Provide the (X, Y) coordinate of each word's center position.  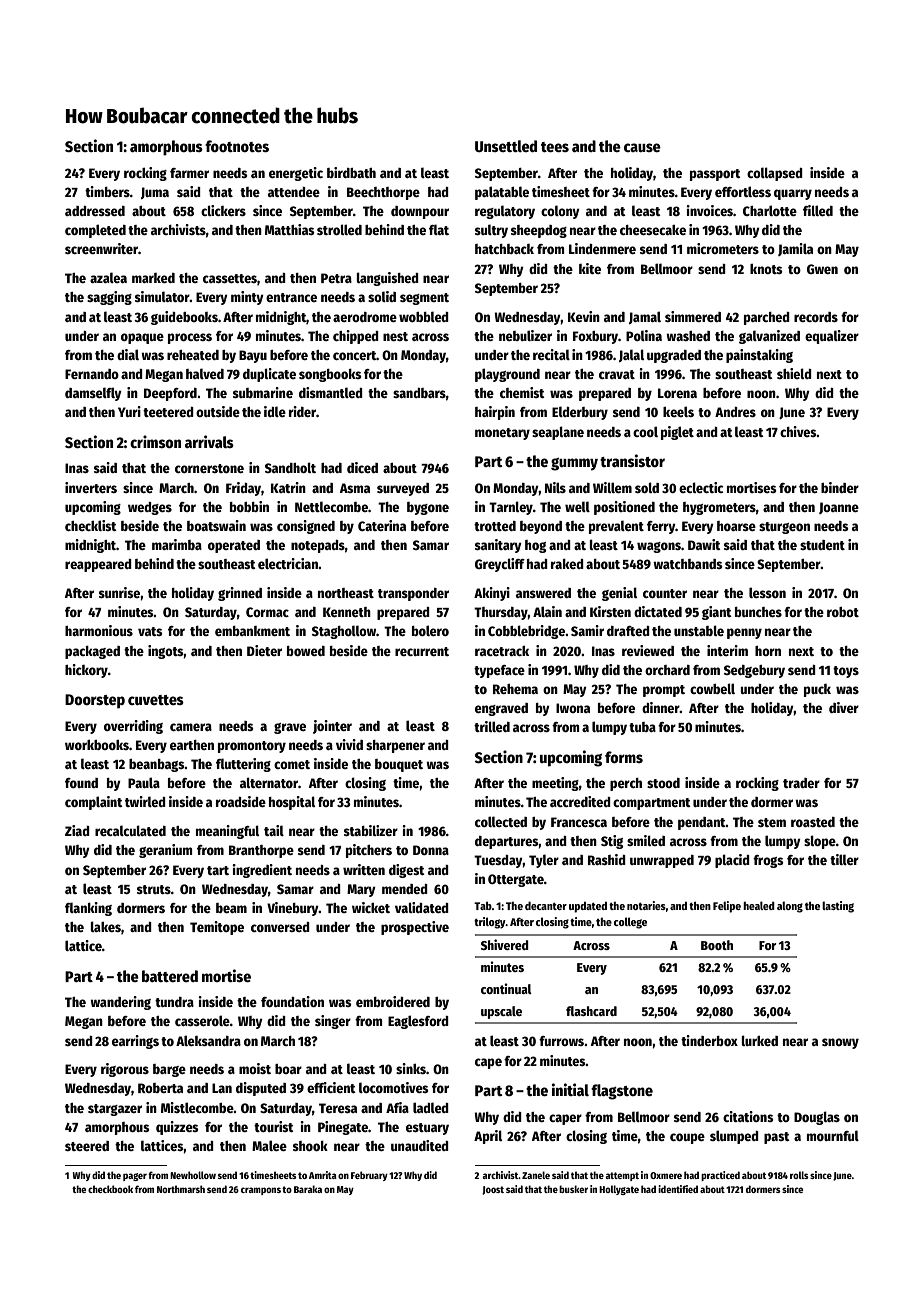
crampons (261, 1191)
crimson (155, 441)
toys (846, 672)
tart (218, 870)
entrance (291, 297)
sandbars (419, 393)
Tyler (544, 861)
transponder (413, 594)
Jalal (631, 355)
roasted (813, 822)
